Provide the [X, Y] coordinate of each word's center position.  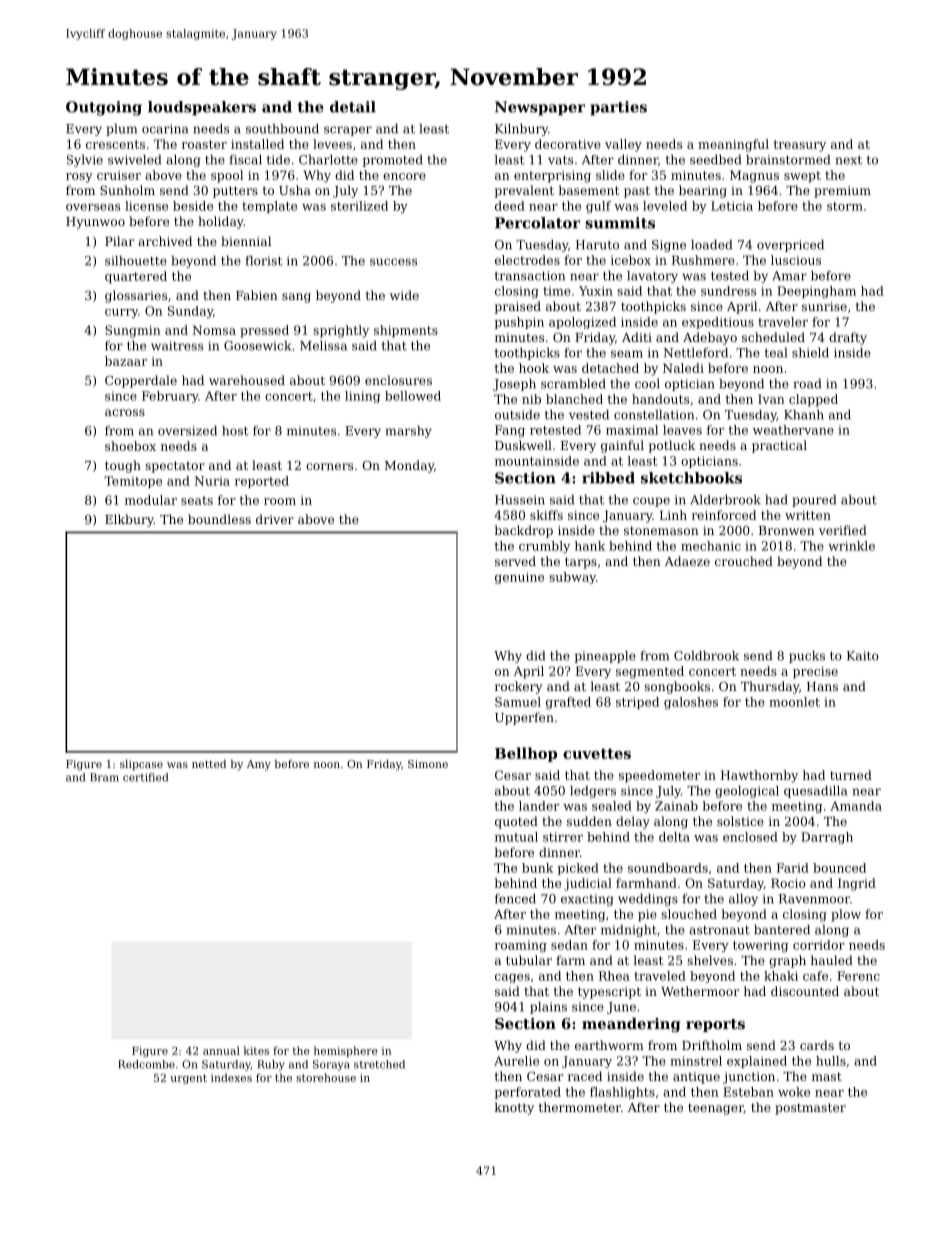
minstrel [696, 1061]
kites [256, 1050]
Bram [104, 777]
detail [353, 107]
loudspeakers [202, 108]
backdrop [523, 531]
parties [618, 108]
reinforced [724, 515]
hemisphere [346, 1051]
